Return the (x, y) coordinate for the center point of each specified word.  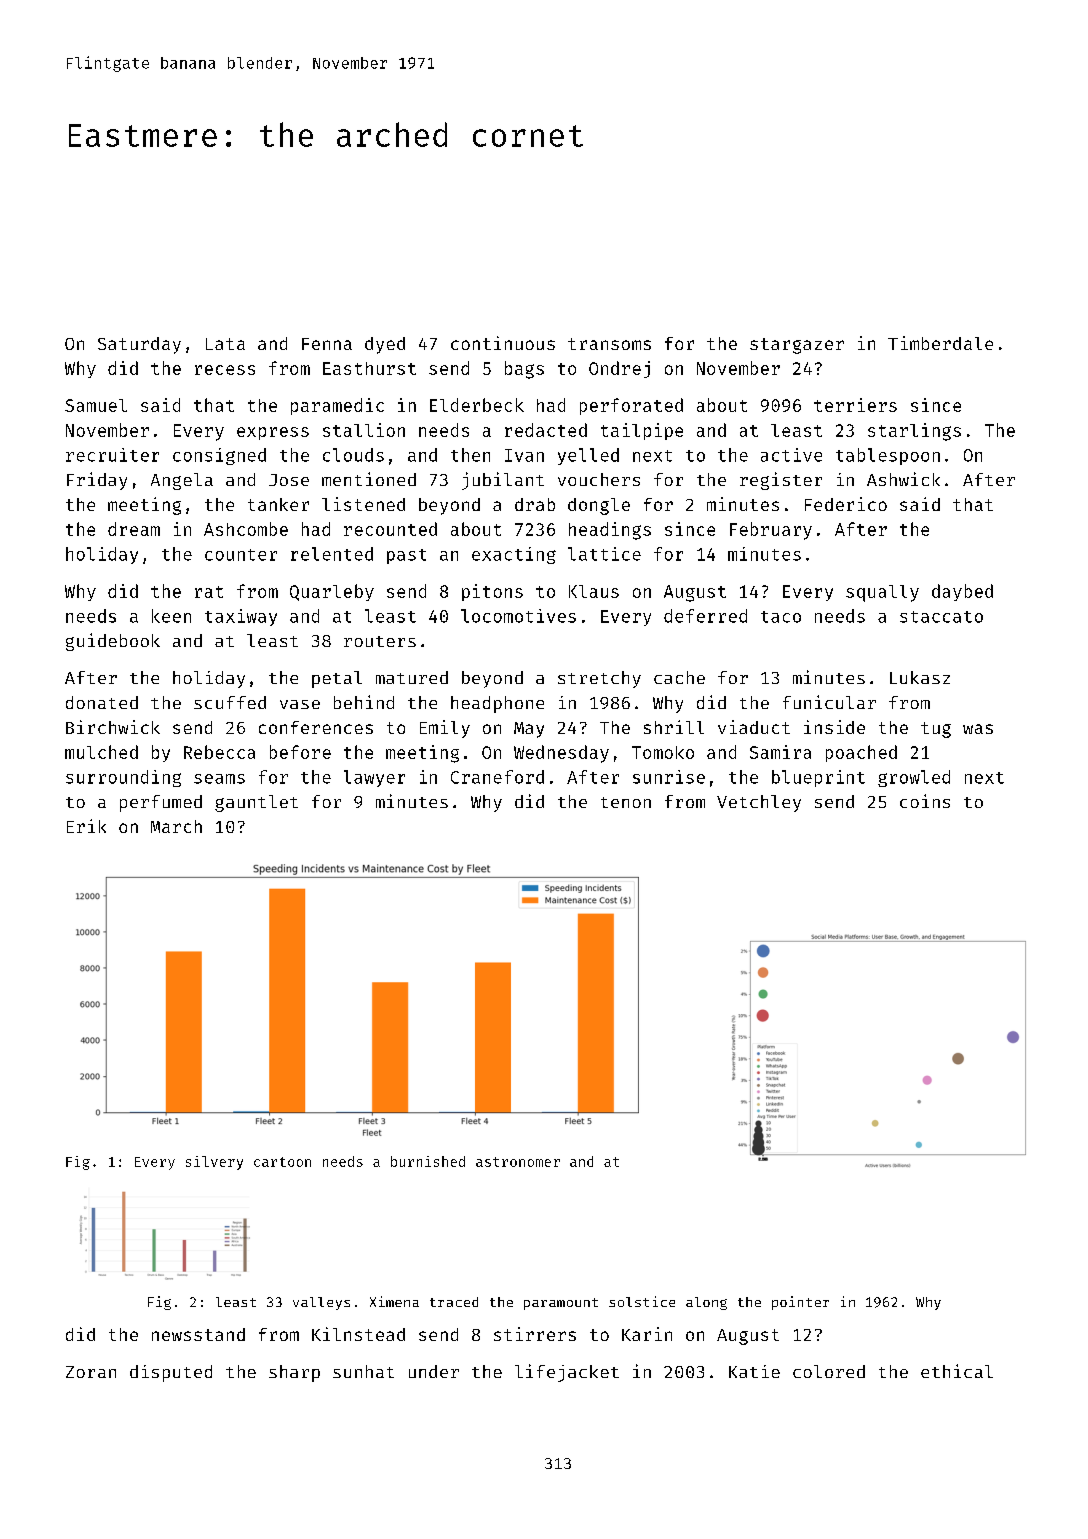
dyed (385, 345)
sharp (294, 1373)
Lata (225, 344)
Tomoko (663, 752)
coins (925, 801)
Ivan (524, 455)
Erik (86, 826)
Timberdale (940, 343)
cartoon (282, 1162)
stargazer (797, 346)
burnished (428, 1161)
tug (936, 730)
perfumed (161, 803)
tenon (626, 802)
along (706, 1303)
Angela (182, 481)
